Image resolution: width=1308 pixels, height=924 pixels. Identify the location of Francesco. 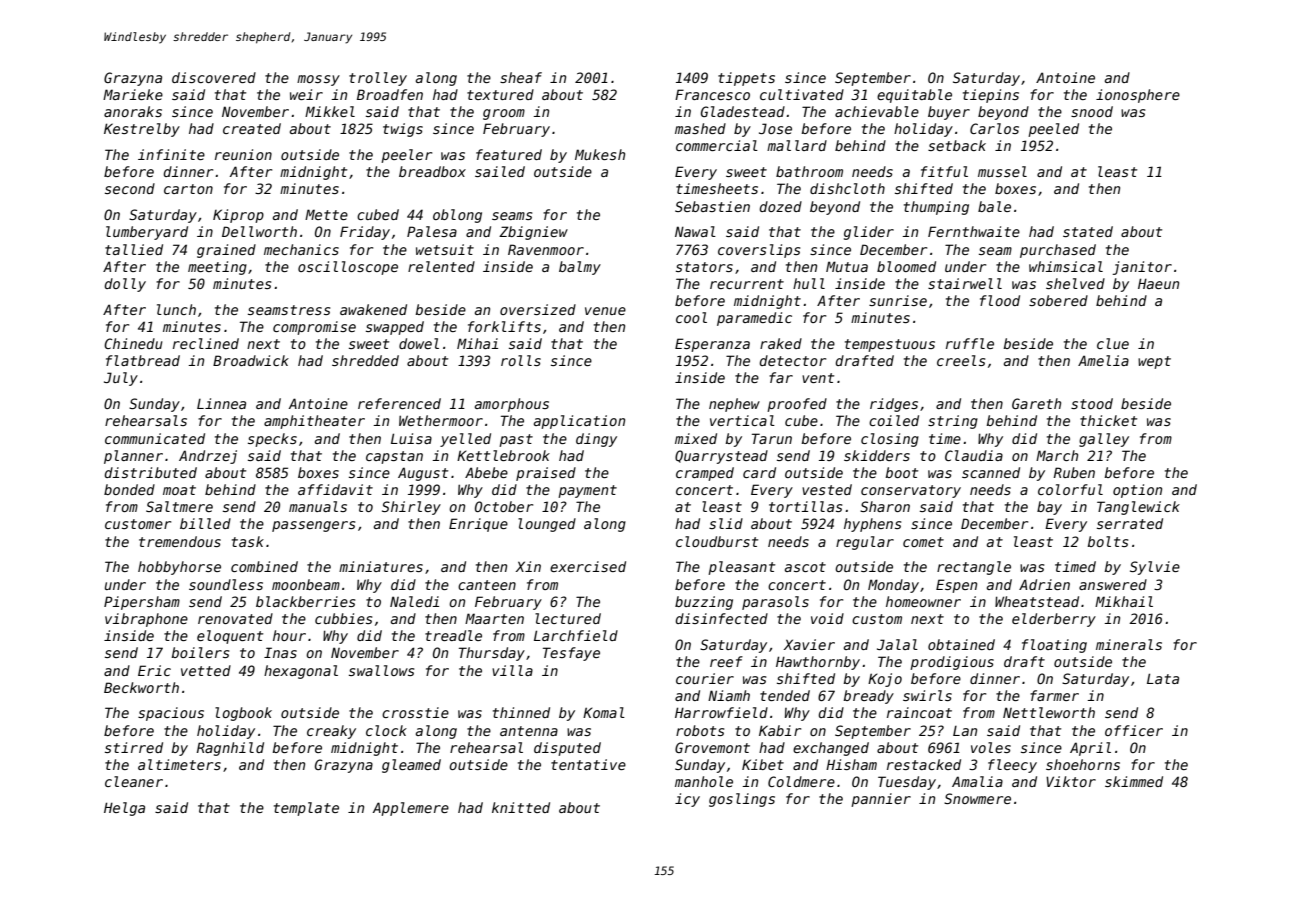
(712, 94).
